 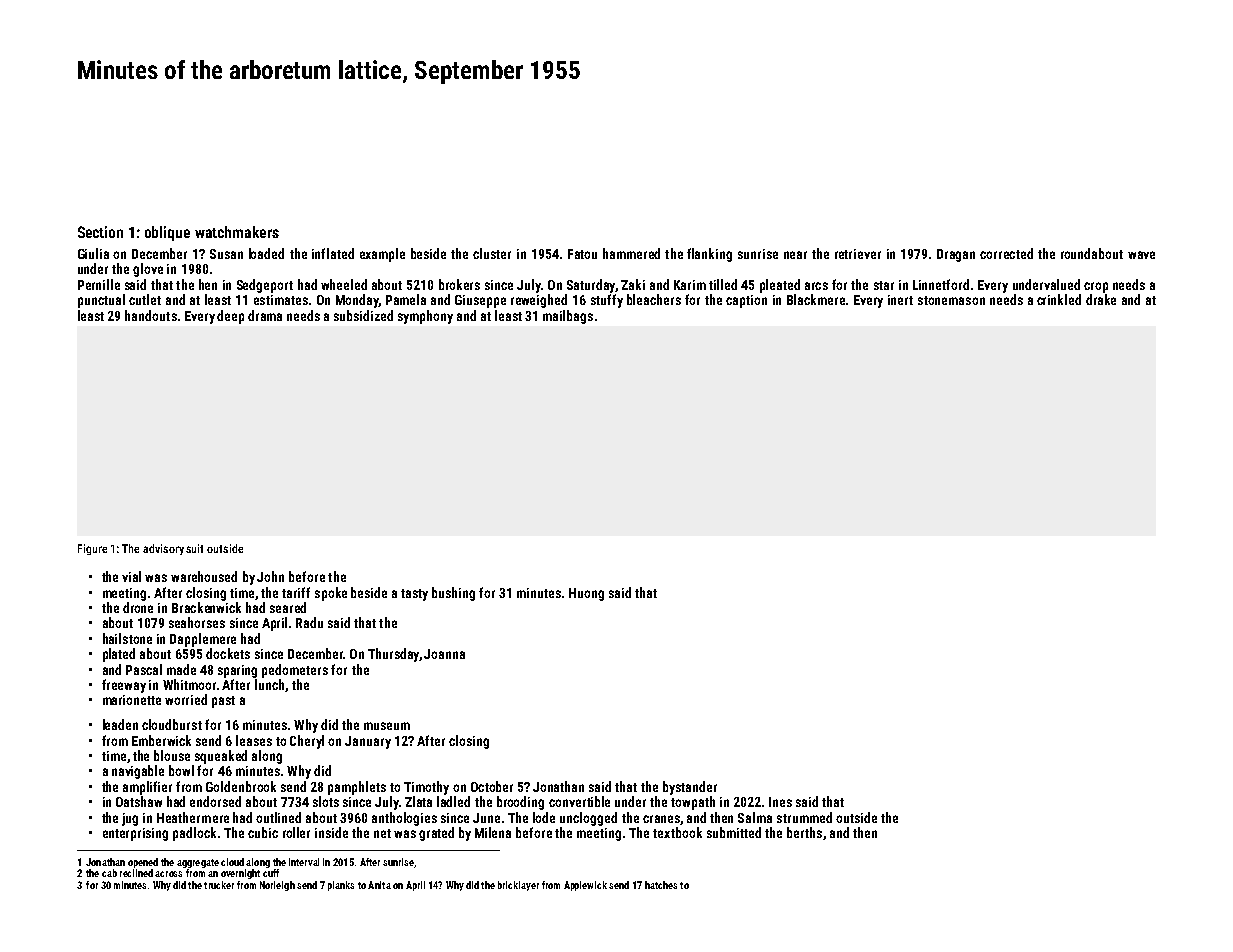 I want to click on watchmakers, so click(x=237, y=232).
